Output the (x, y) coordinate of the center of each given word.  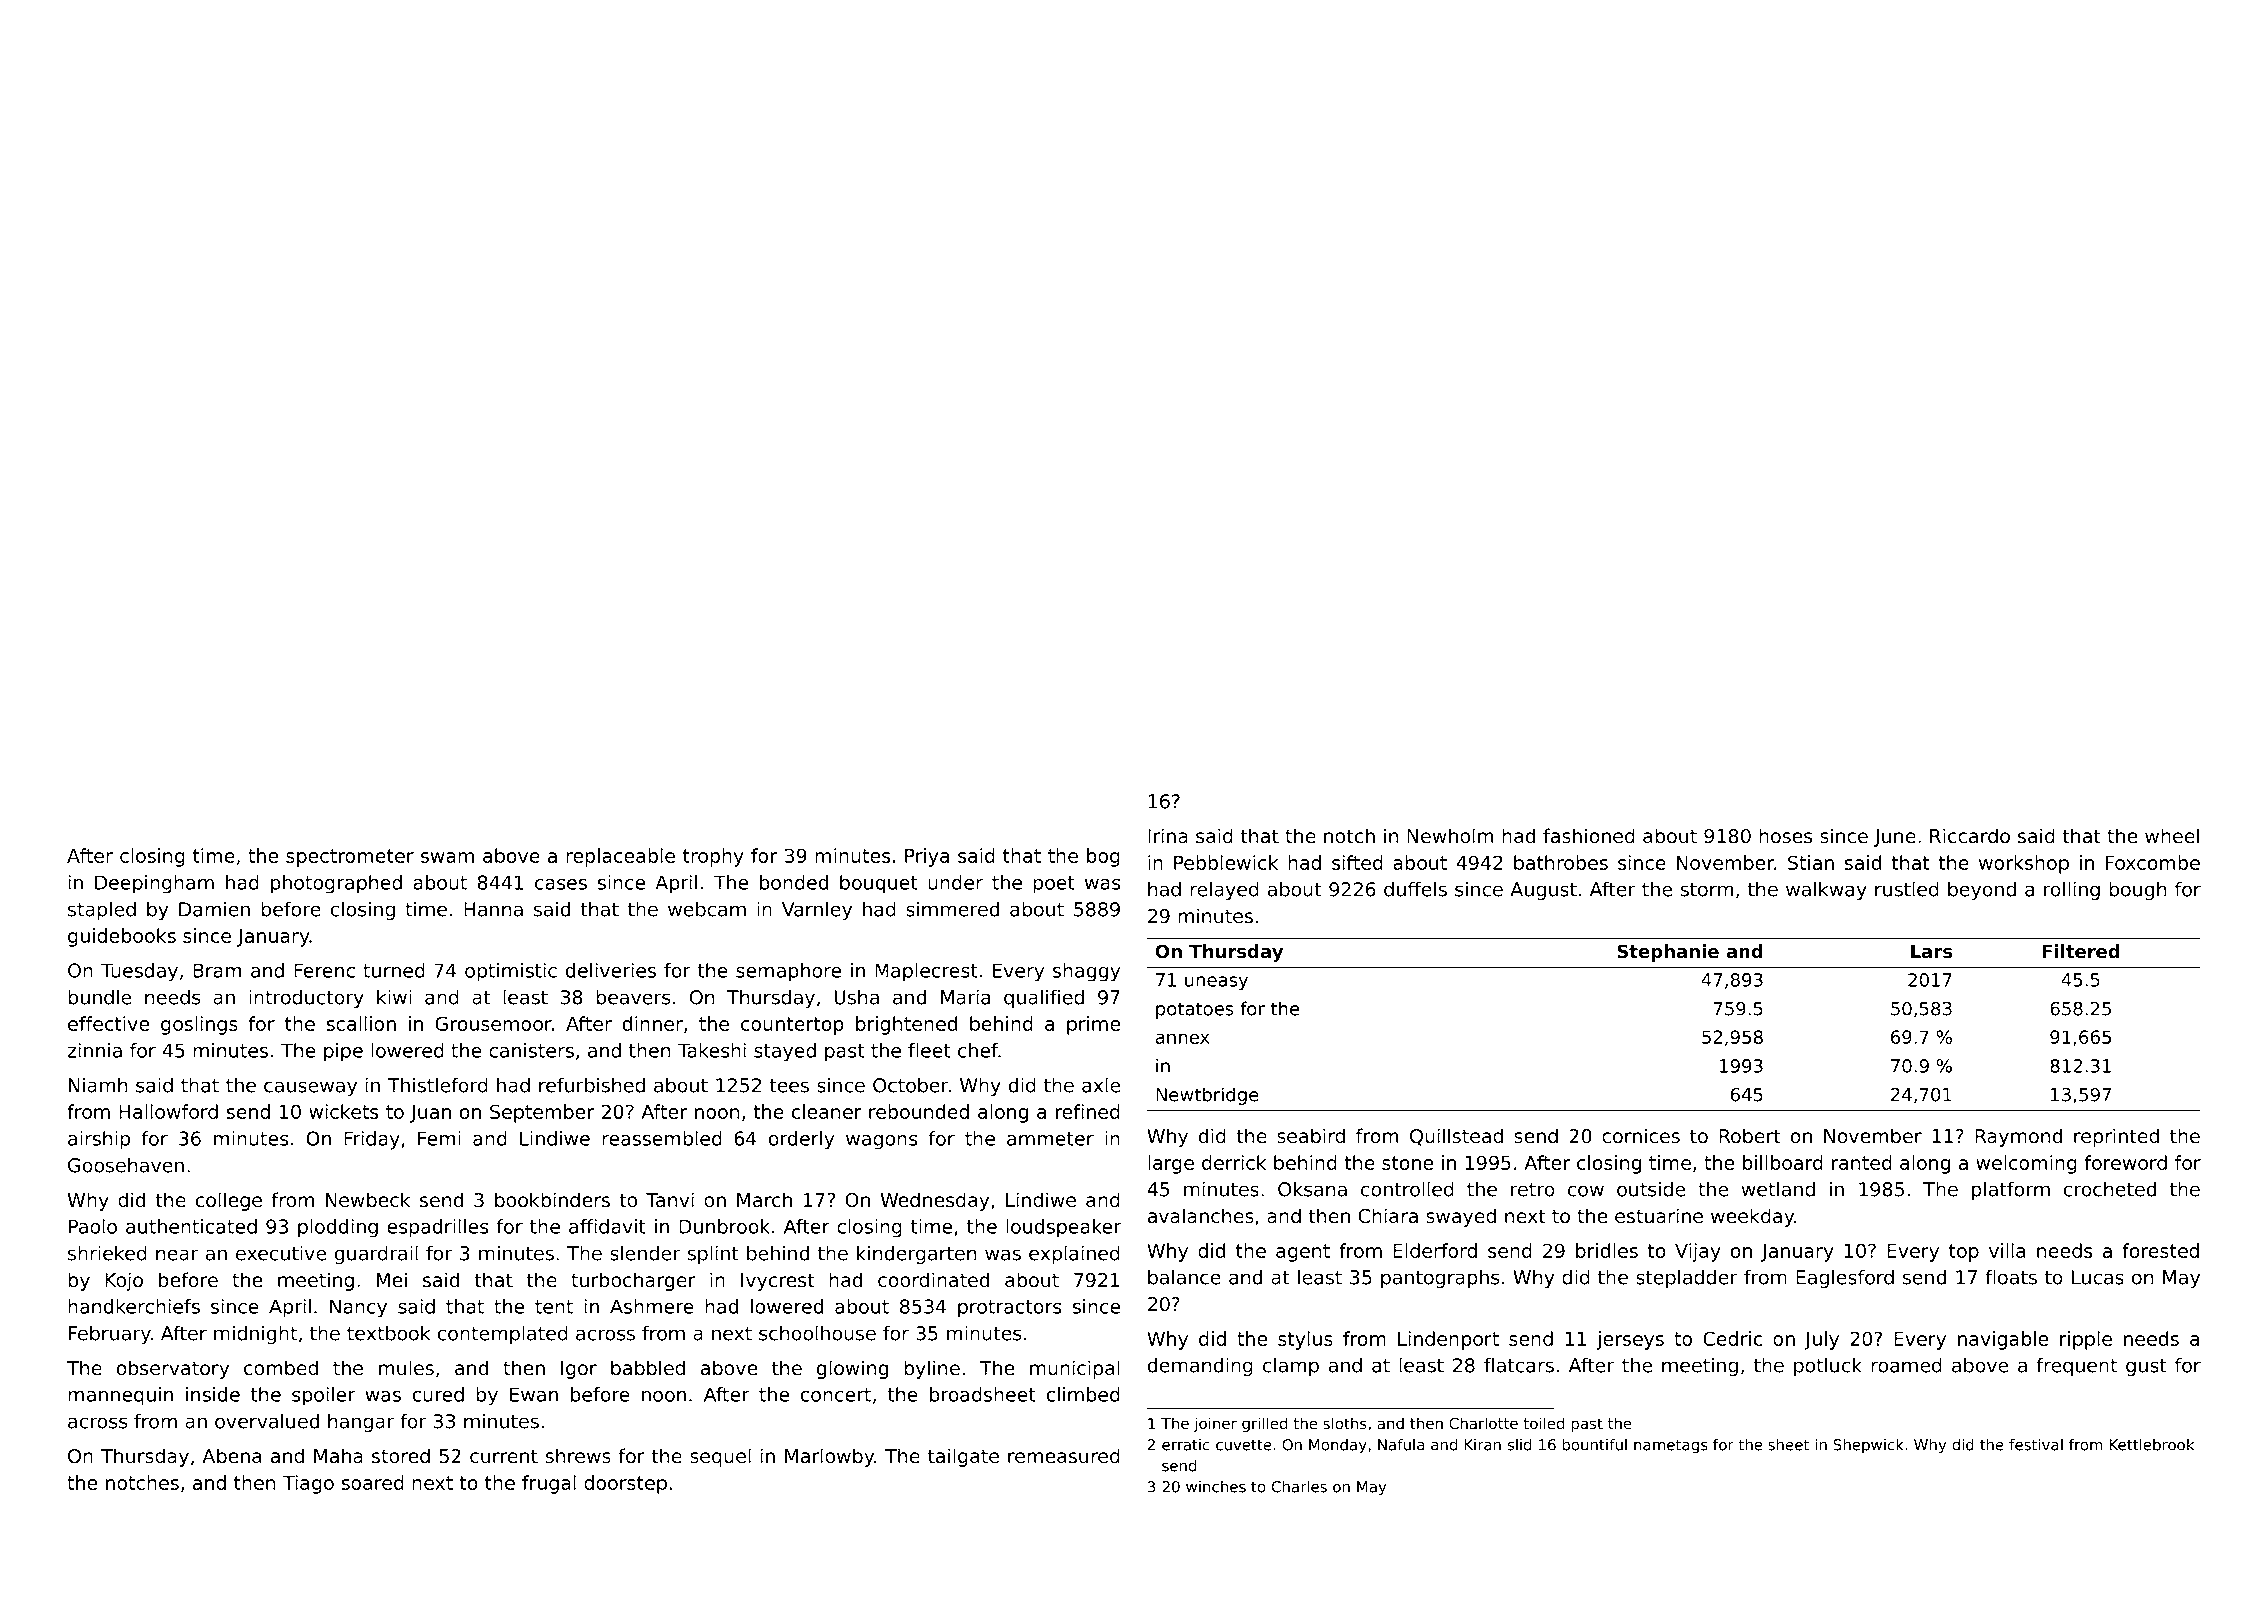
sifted (1357, 862)
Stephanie (1668, 953)
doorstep (625, 1484)
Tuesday (139, 972)
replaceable (620, 857)
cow (1586, 1191)
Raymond (2018, 1137)
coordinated (933, 1280)
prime (1093, 1025)
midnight (255, 1334)
